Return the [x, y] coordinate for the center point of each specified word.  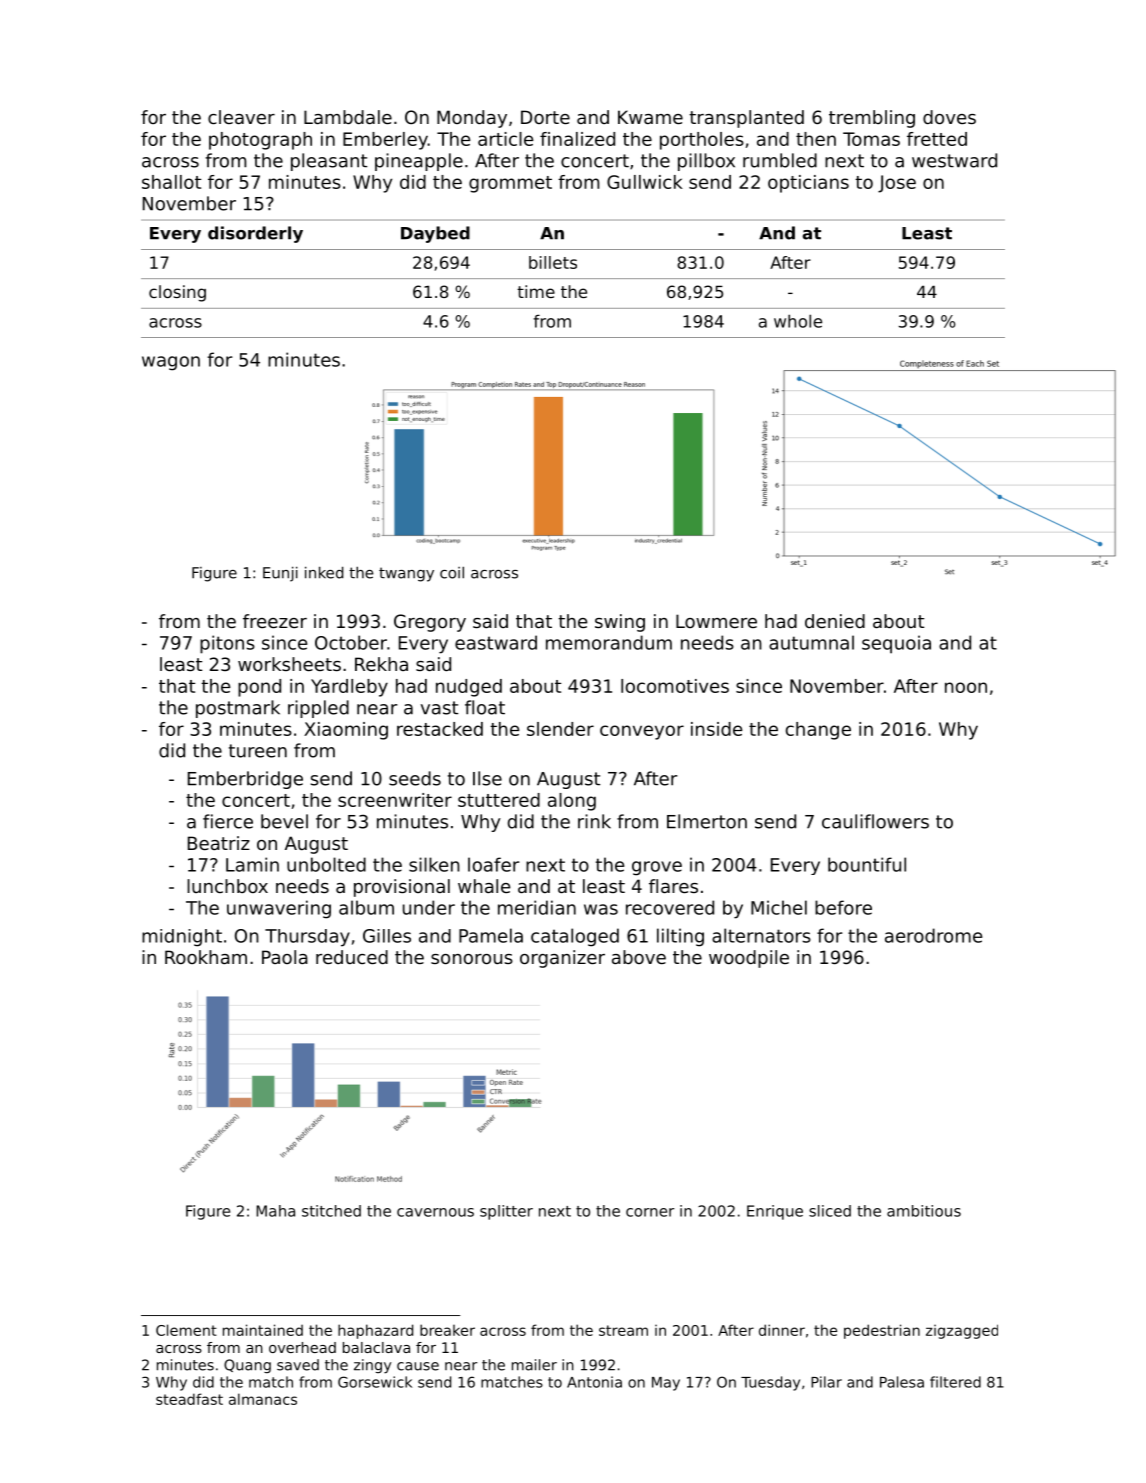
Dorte [545, 117]
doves [949, 117]
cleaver [241, 117]
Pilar [826, 1382]
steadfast [189, 1399]
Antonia [594, 1382]
